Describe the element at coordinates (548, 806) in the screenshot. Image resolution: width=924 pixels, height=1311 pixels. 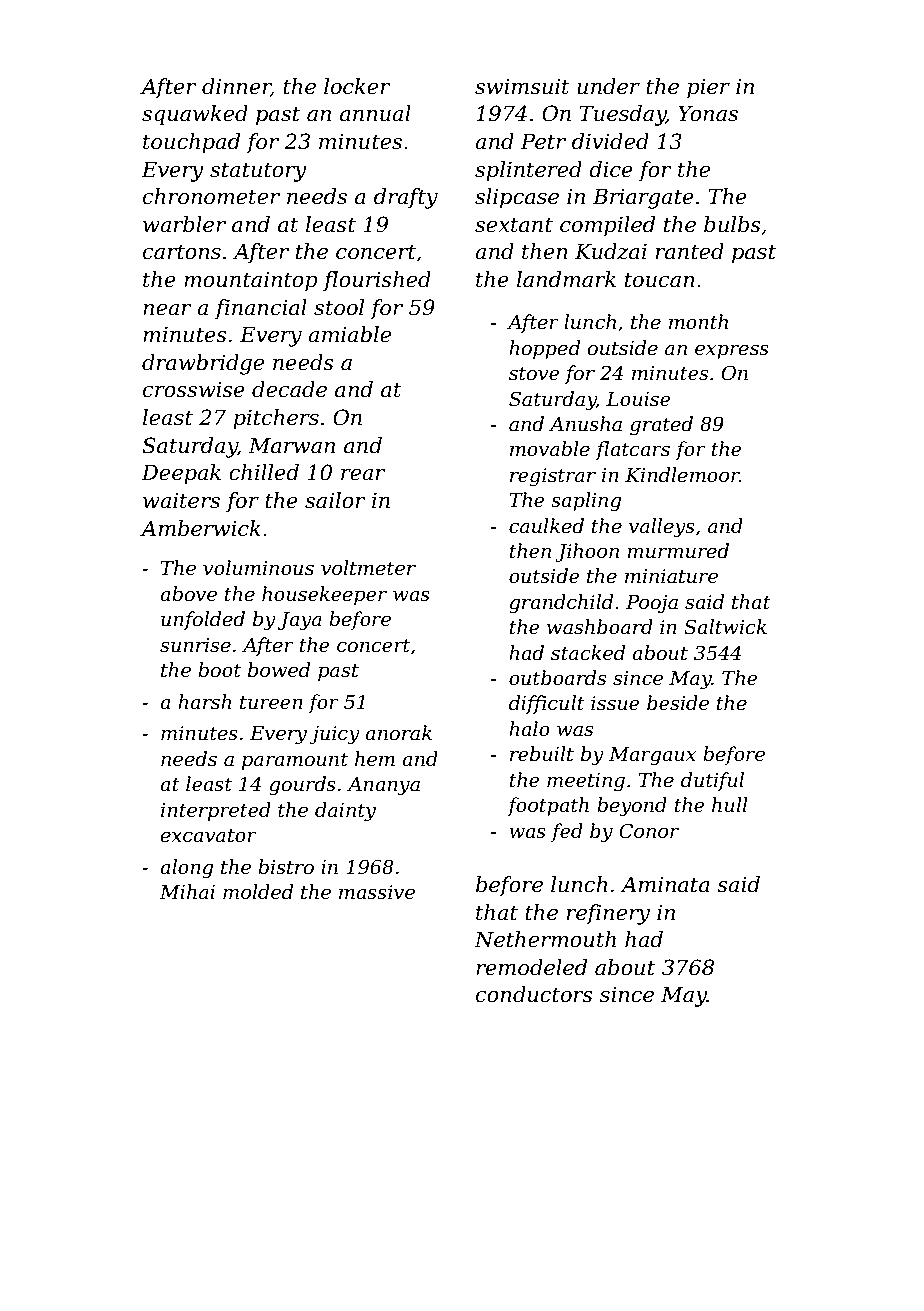
I see `footpath` at that location.
